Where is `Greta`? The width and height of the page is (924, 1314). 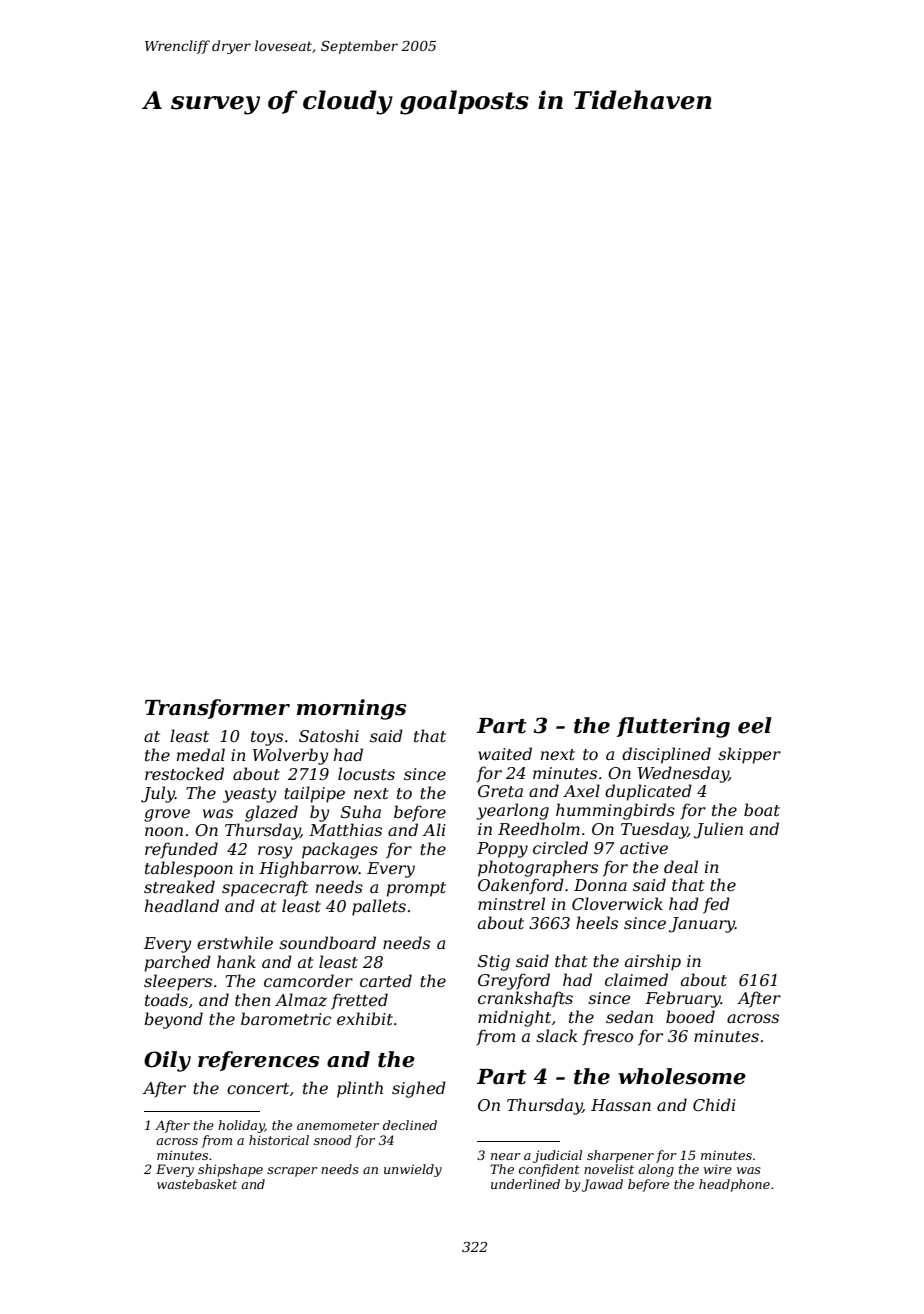
Greta is located at coordinates (500, 791).
